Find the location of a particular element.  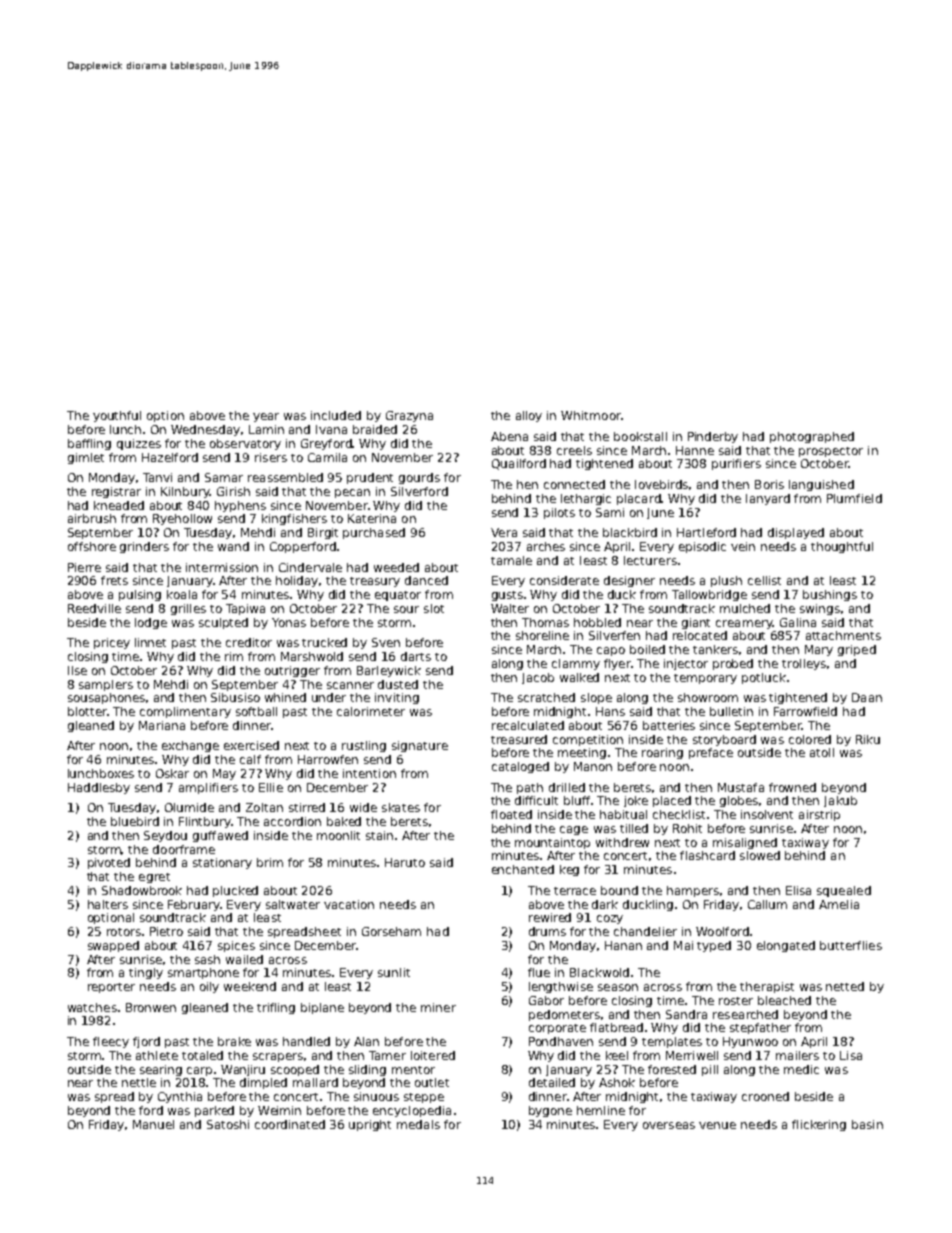

terrace is located at coordinates (575, 891).
